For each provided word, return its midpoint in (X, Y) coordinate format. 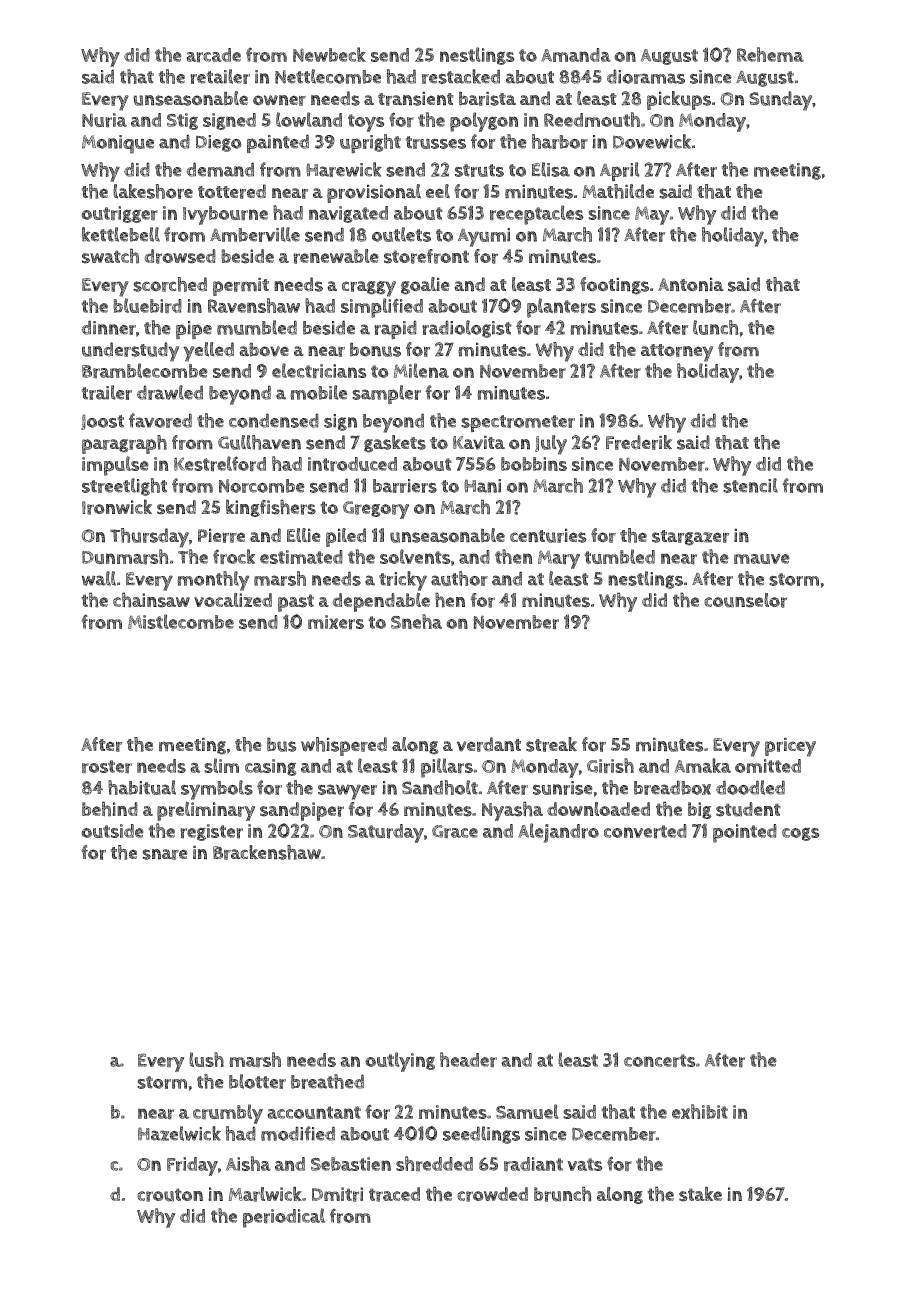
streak (551, 744)
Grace (455, 832)
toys (366, 123)
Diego (219, 143)
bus (282, 744)
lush (206, 1059)
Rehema (770, 54)
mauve (762, 559)
